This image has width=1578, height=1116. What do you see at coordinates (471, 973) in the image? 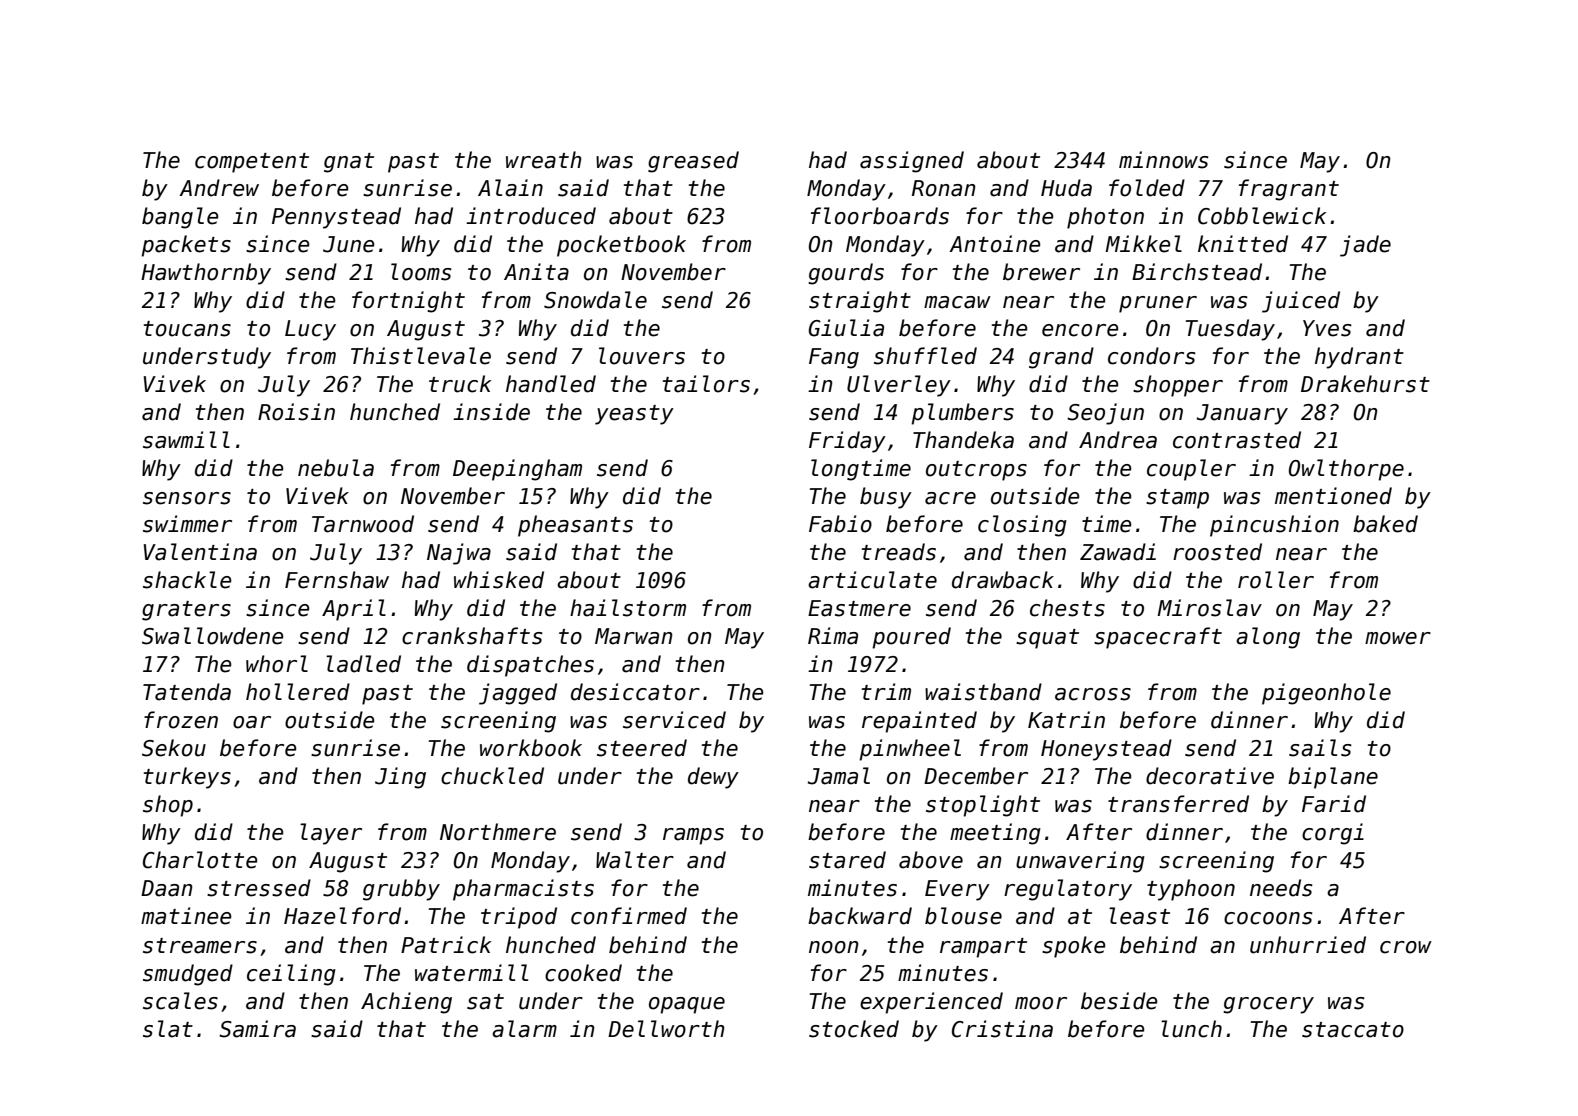
I see `watermill` at bounding box center [471, 973].
